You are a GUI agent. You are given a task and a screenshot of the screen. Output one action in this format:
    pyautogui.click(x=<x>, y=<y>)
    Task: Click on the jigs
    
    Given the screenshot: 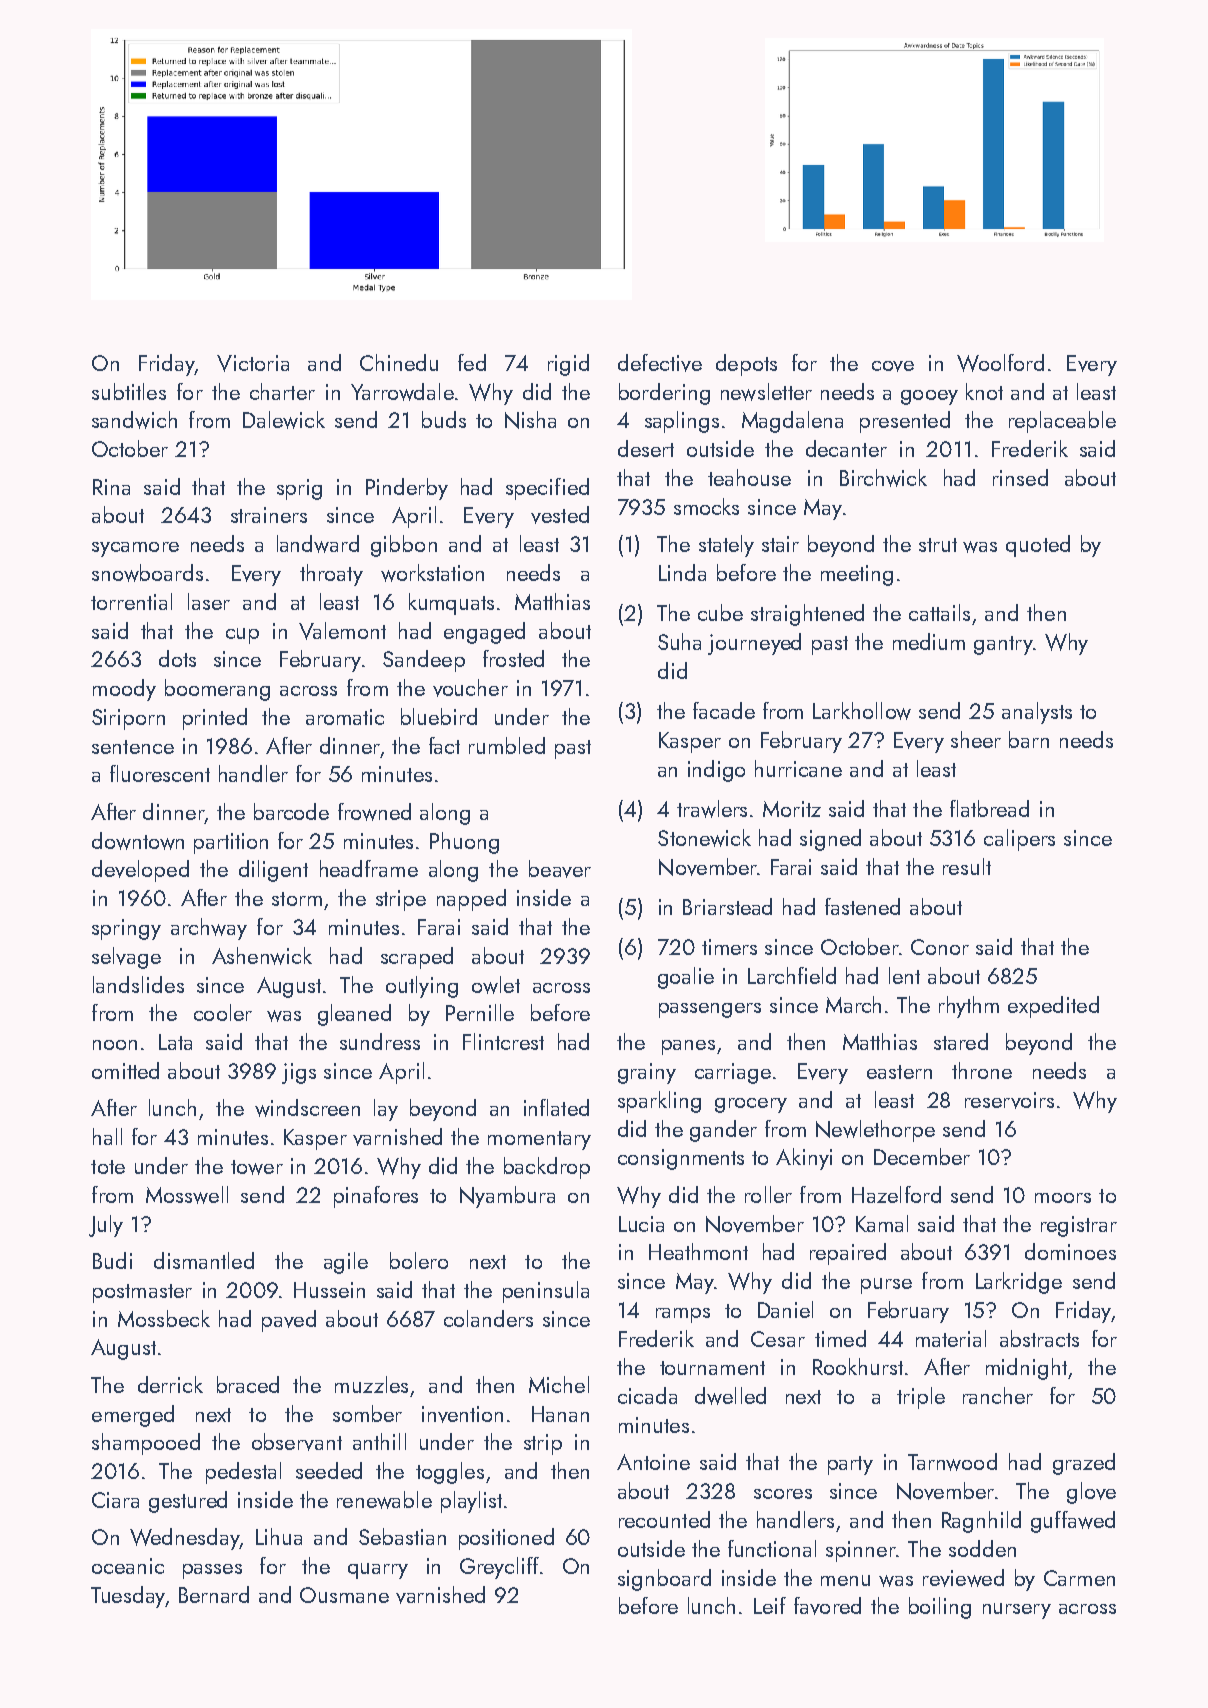 What is the action you would take?
    pyautogui.click(x=299, y=1073)
